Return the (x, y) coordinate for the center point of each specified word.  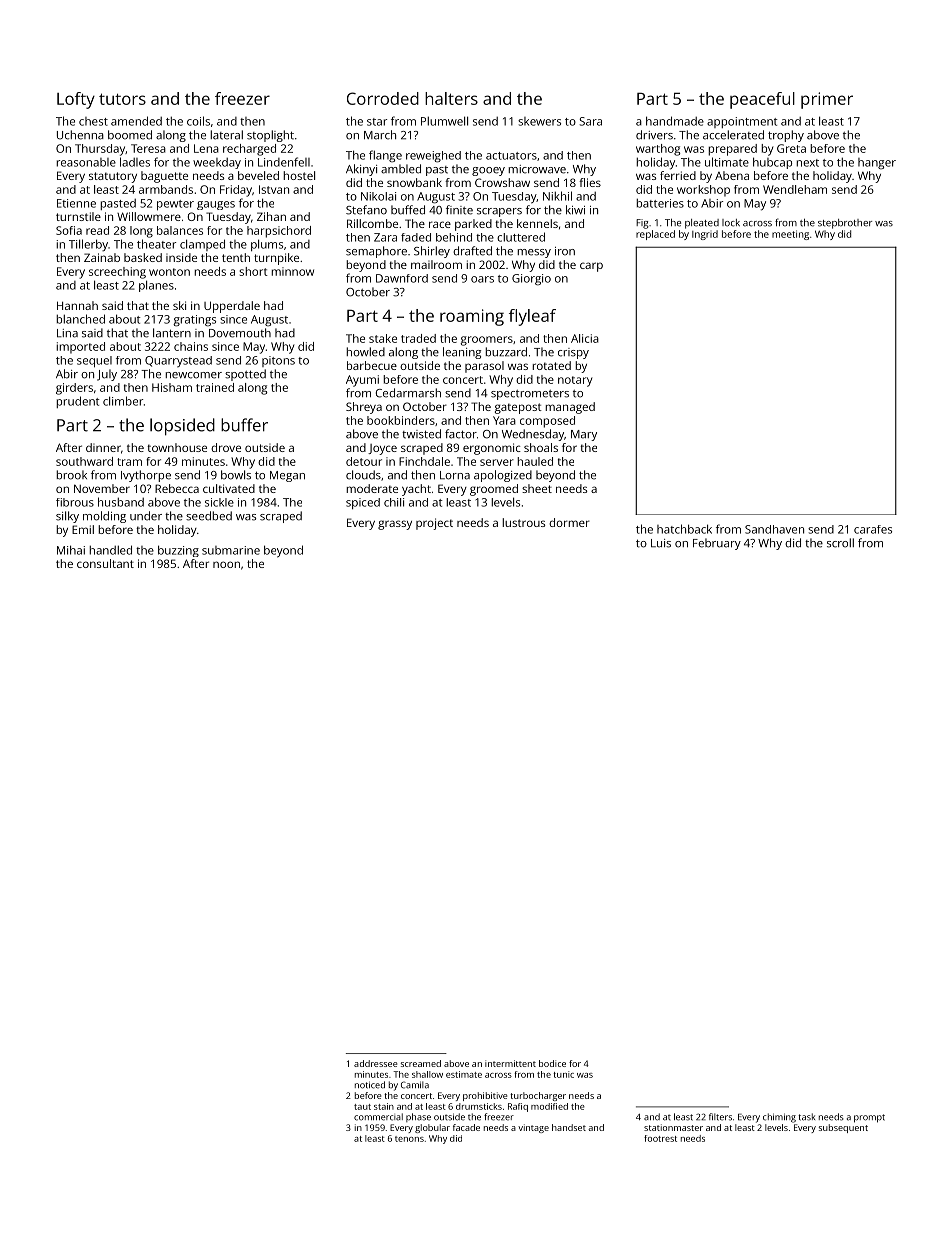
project (434, 524)
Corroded (383, 98)
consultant (105, 563)
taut (362, 1107)
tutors (122, 99)
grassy (395, 525)
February (717, 544)
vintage (533, 1128)
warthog (658, 150)
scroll (840, 543)
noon (226, 564)
